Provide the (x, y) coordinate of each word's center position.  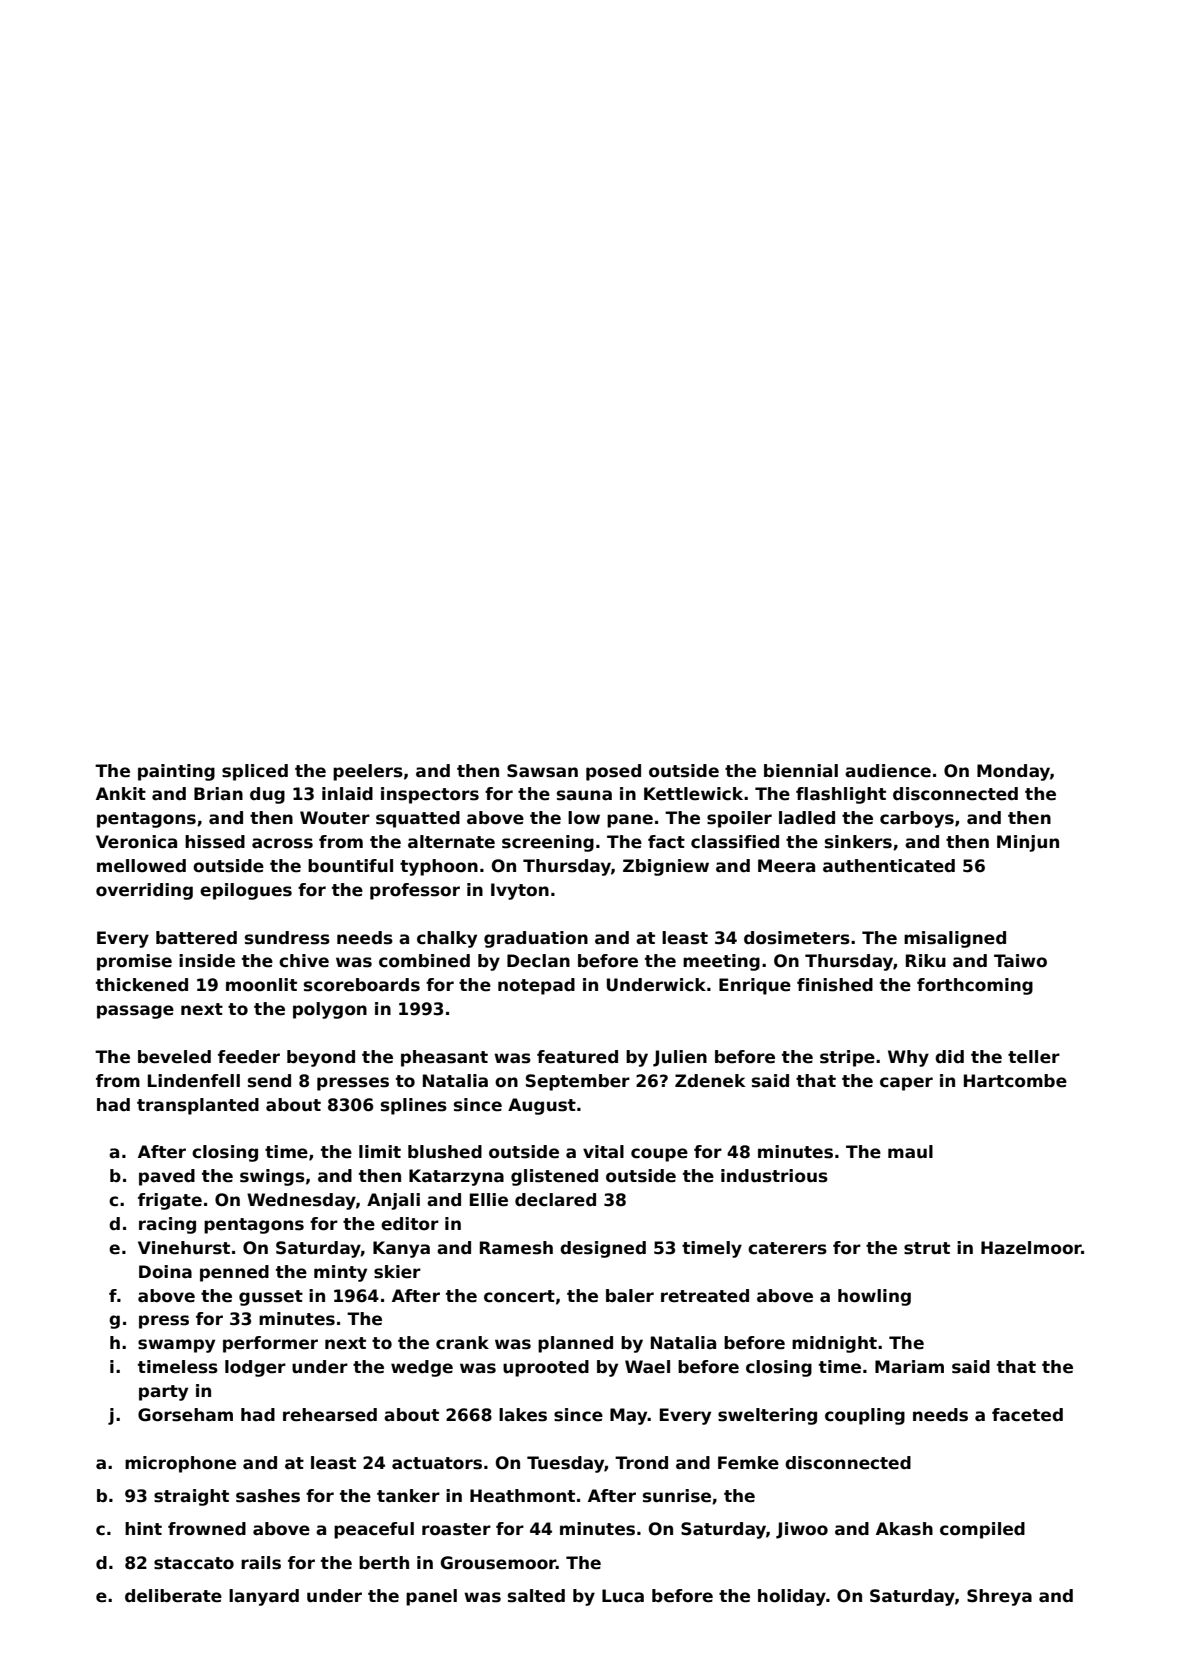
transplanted (198, 1106)
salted (536, 1596)
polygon (330, 1010)
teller (1034, 1057)
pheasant (444, 1058)
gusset (271, 1298)
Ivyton (520, 891)
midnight (834, 1344)
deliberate (173, 1596)
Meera (786, 866)
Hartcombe (1015, 1081)
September (578, 1082)
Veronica (136, 842)
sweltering (767, 1416)
